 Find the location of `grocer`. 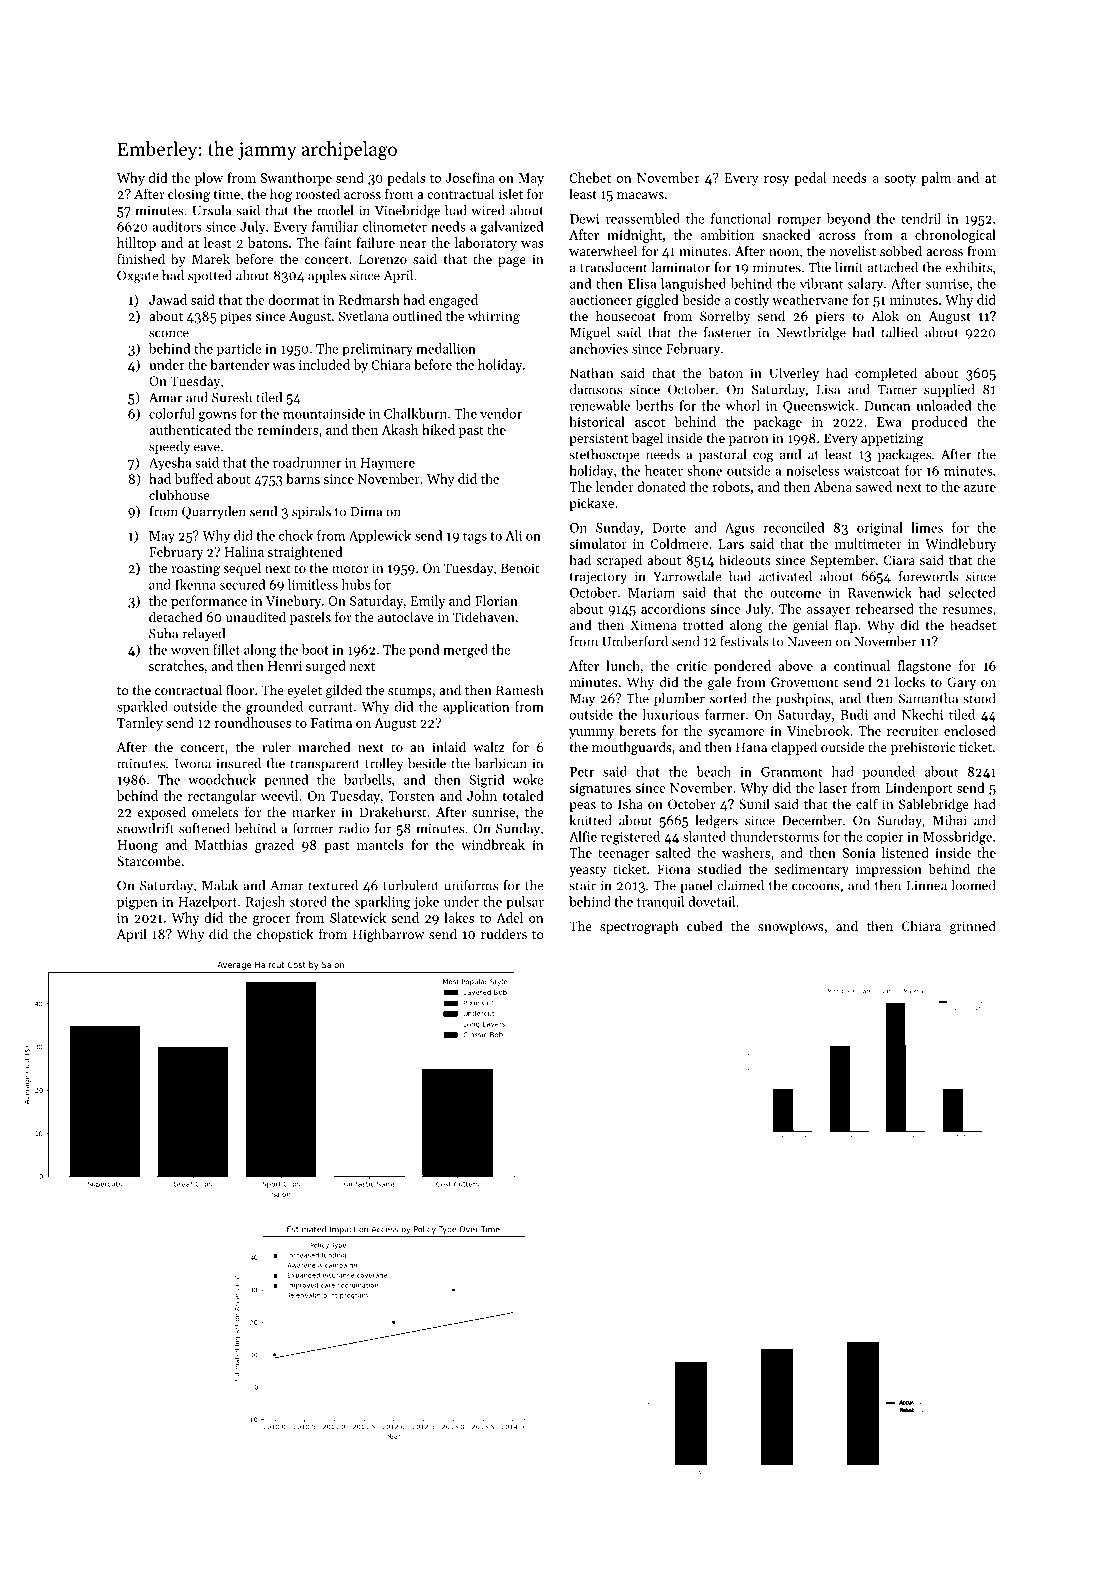

grocer is located at coordinates (271, 921).
